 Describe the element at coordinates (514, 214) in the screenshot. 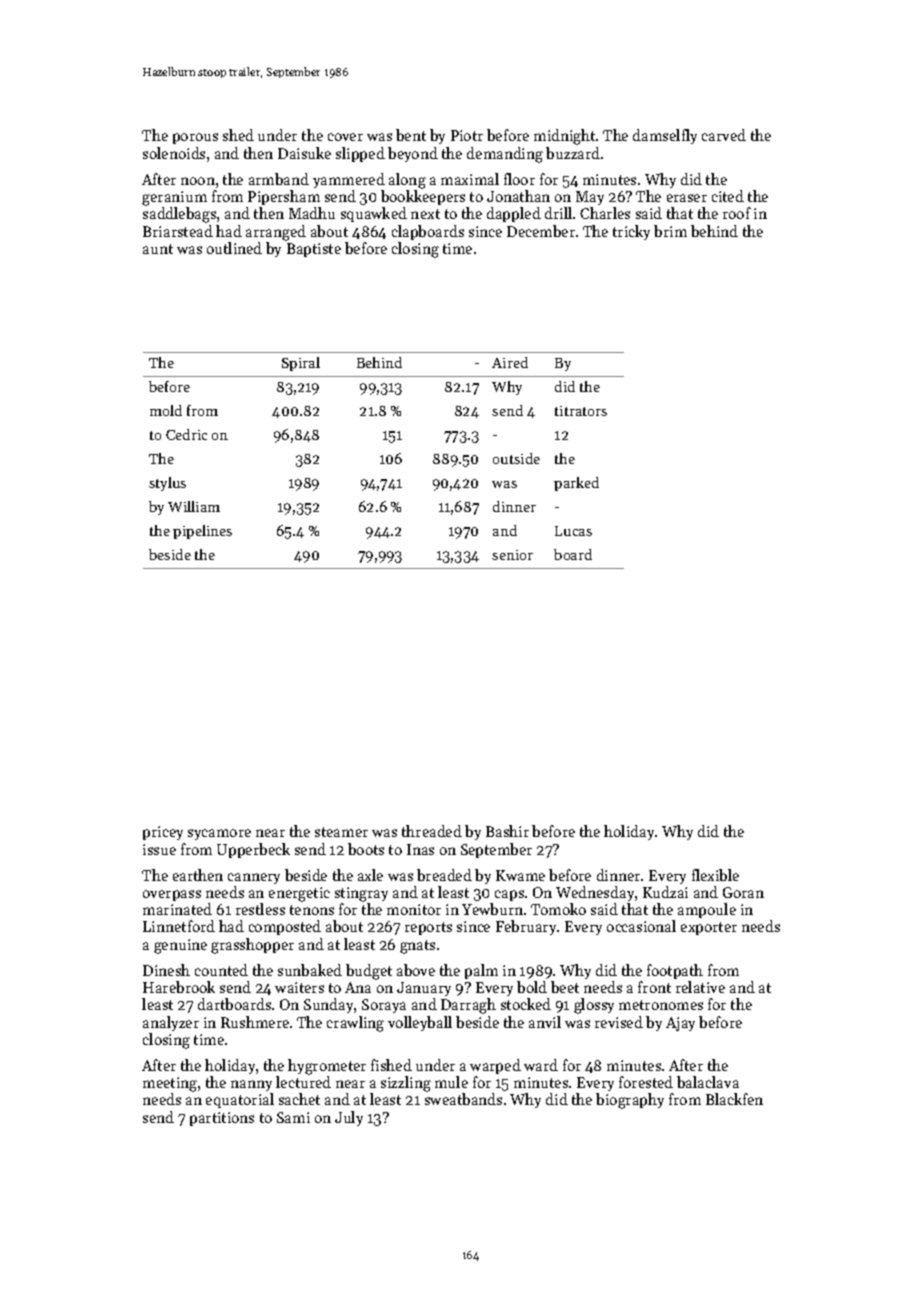

I see `dappled` at that location.
